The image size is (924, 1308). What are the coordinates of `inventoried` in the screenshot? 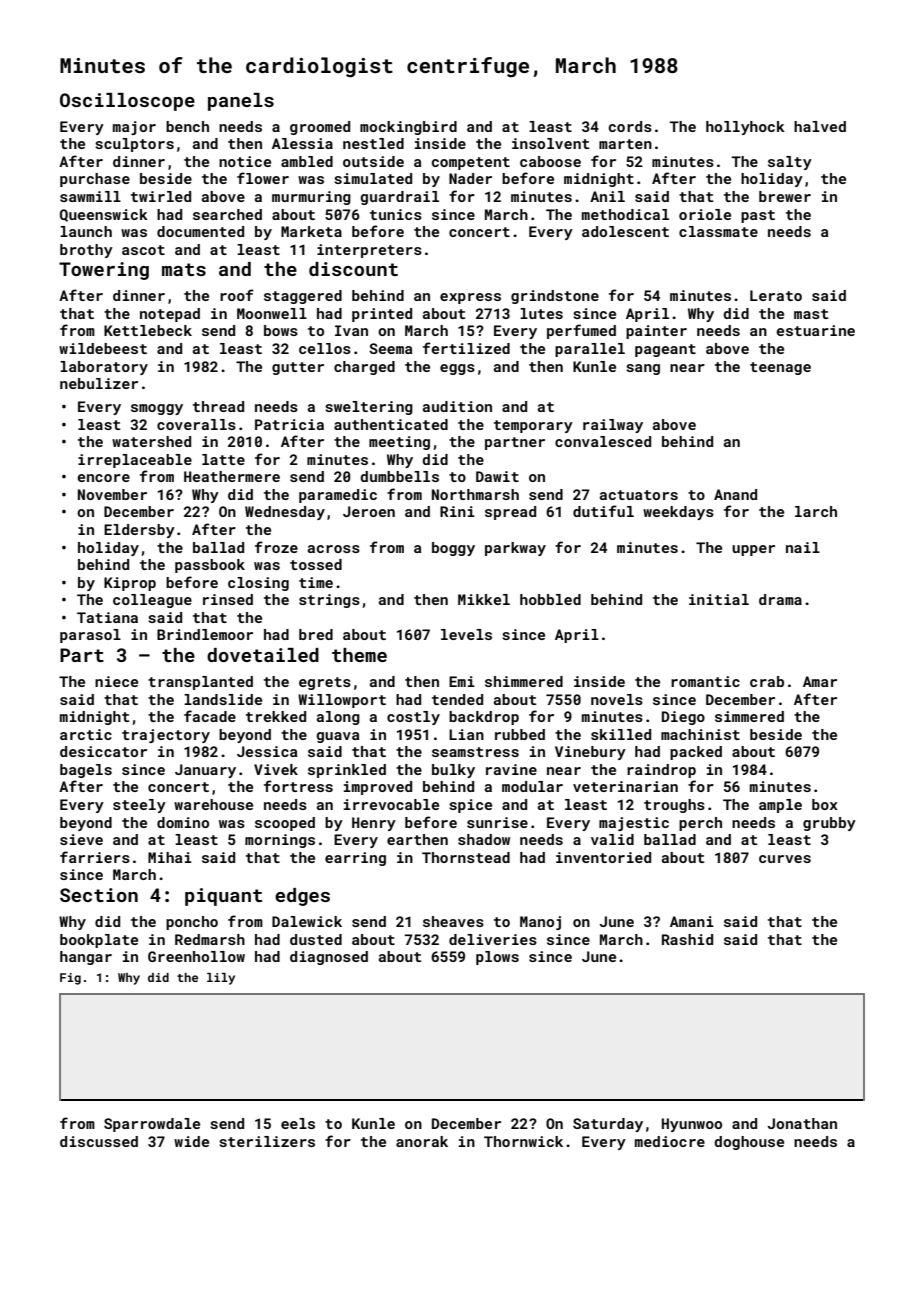 It's located at (603, 857).
